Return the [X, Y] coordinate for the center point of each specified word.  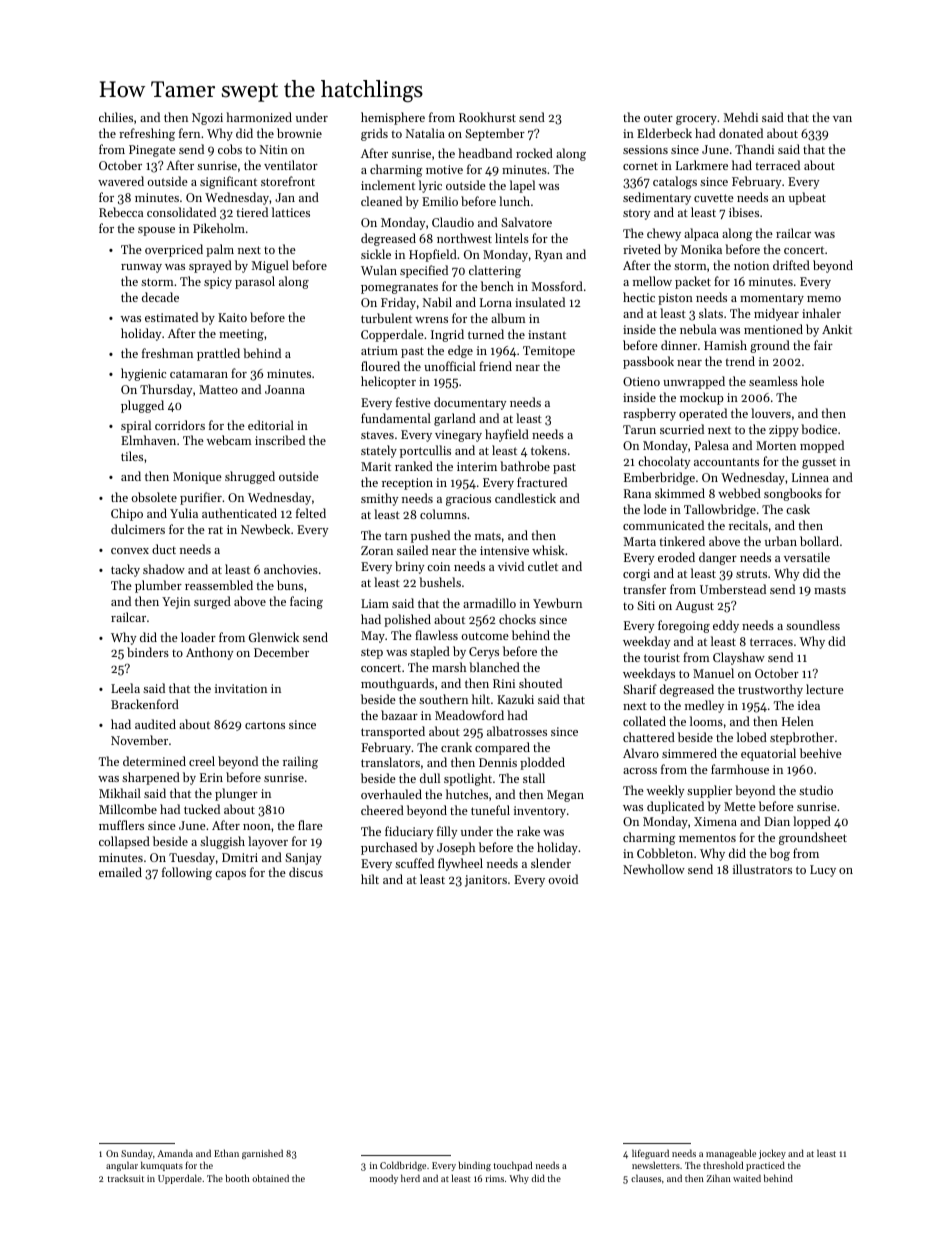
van [842, 119]
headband [485, 153]
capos [230, 875]
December [281, 652]
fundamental [396, 418]
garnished [262, 1154]
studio [816, 790]
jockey [772, 1154]
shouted [540, 683]
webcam [229, 440]
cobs [230, 149]
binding [475, 1166]
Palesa [712, 445]
